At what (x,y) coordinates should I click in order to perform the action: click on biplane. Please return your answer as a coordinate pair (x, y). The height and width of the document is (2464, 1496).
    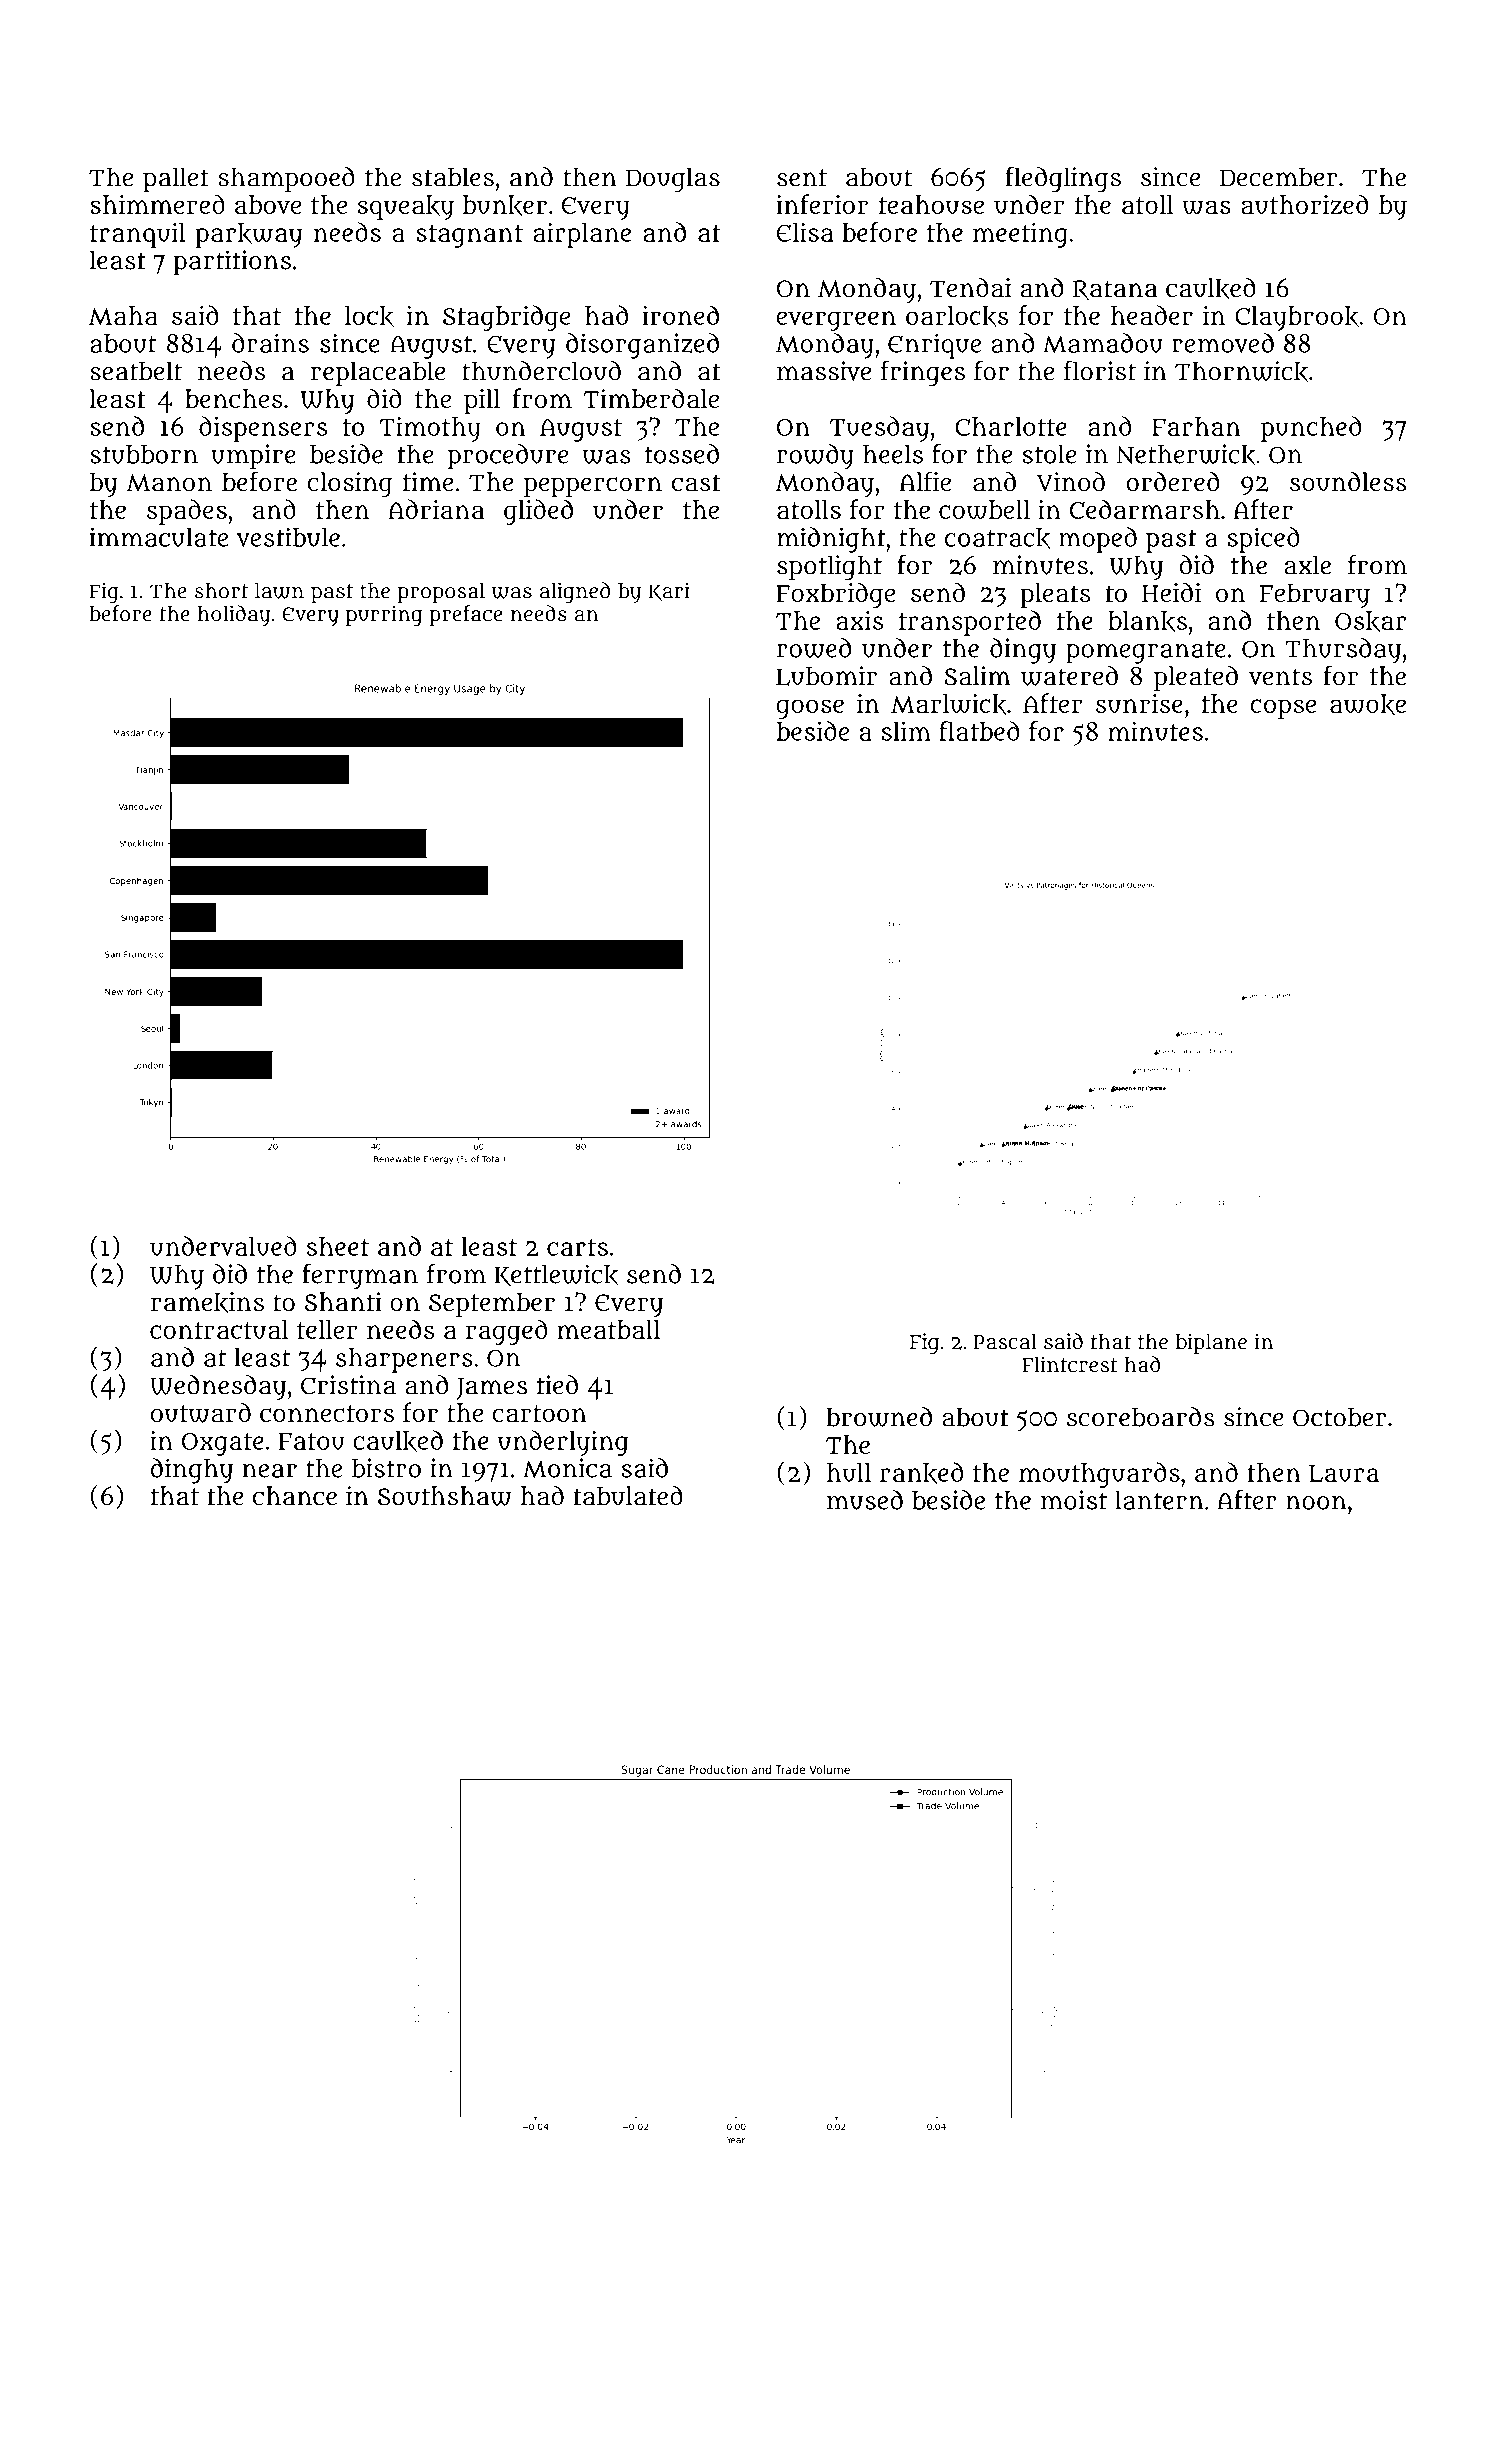
    Looking at the image, I should click on (1211, 1343).
